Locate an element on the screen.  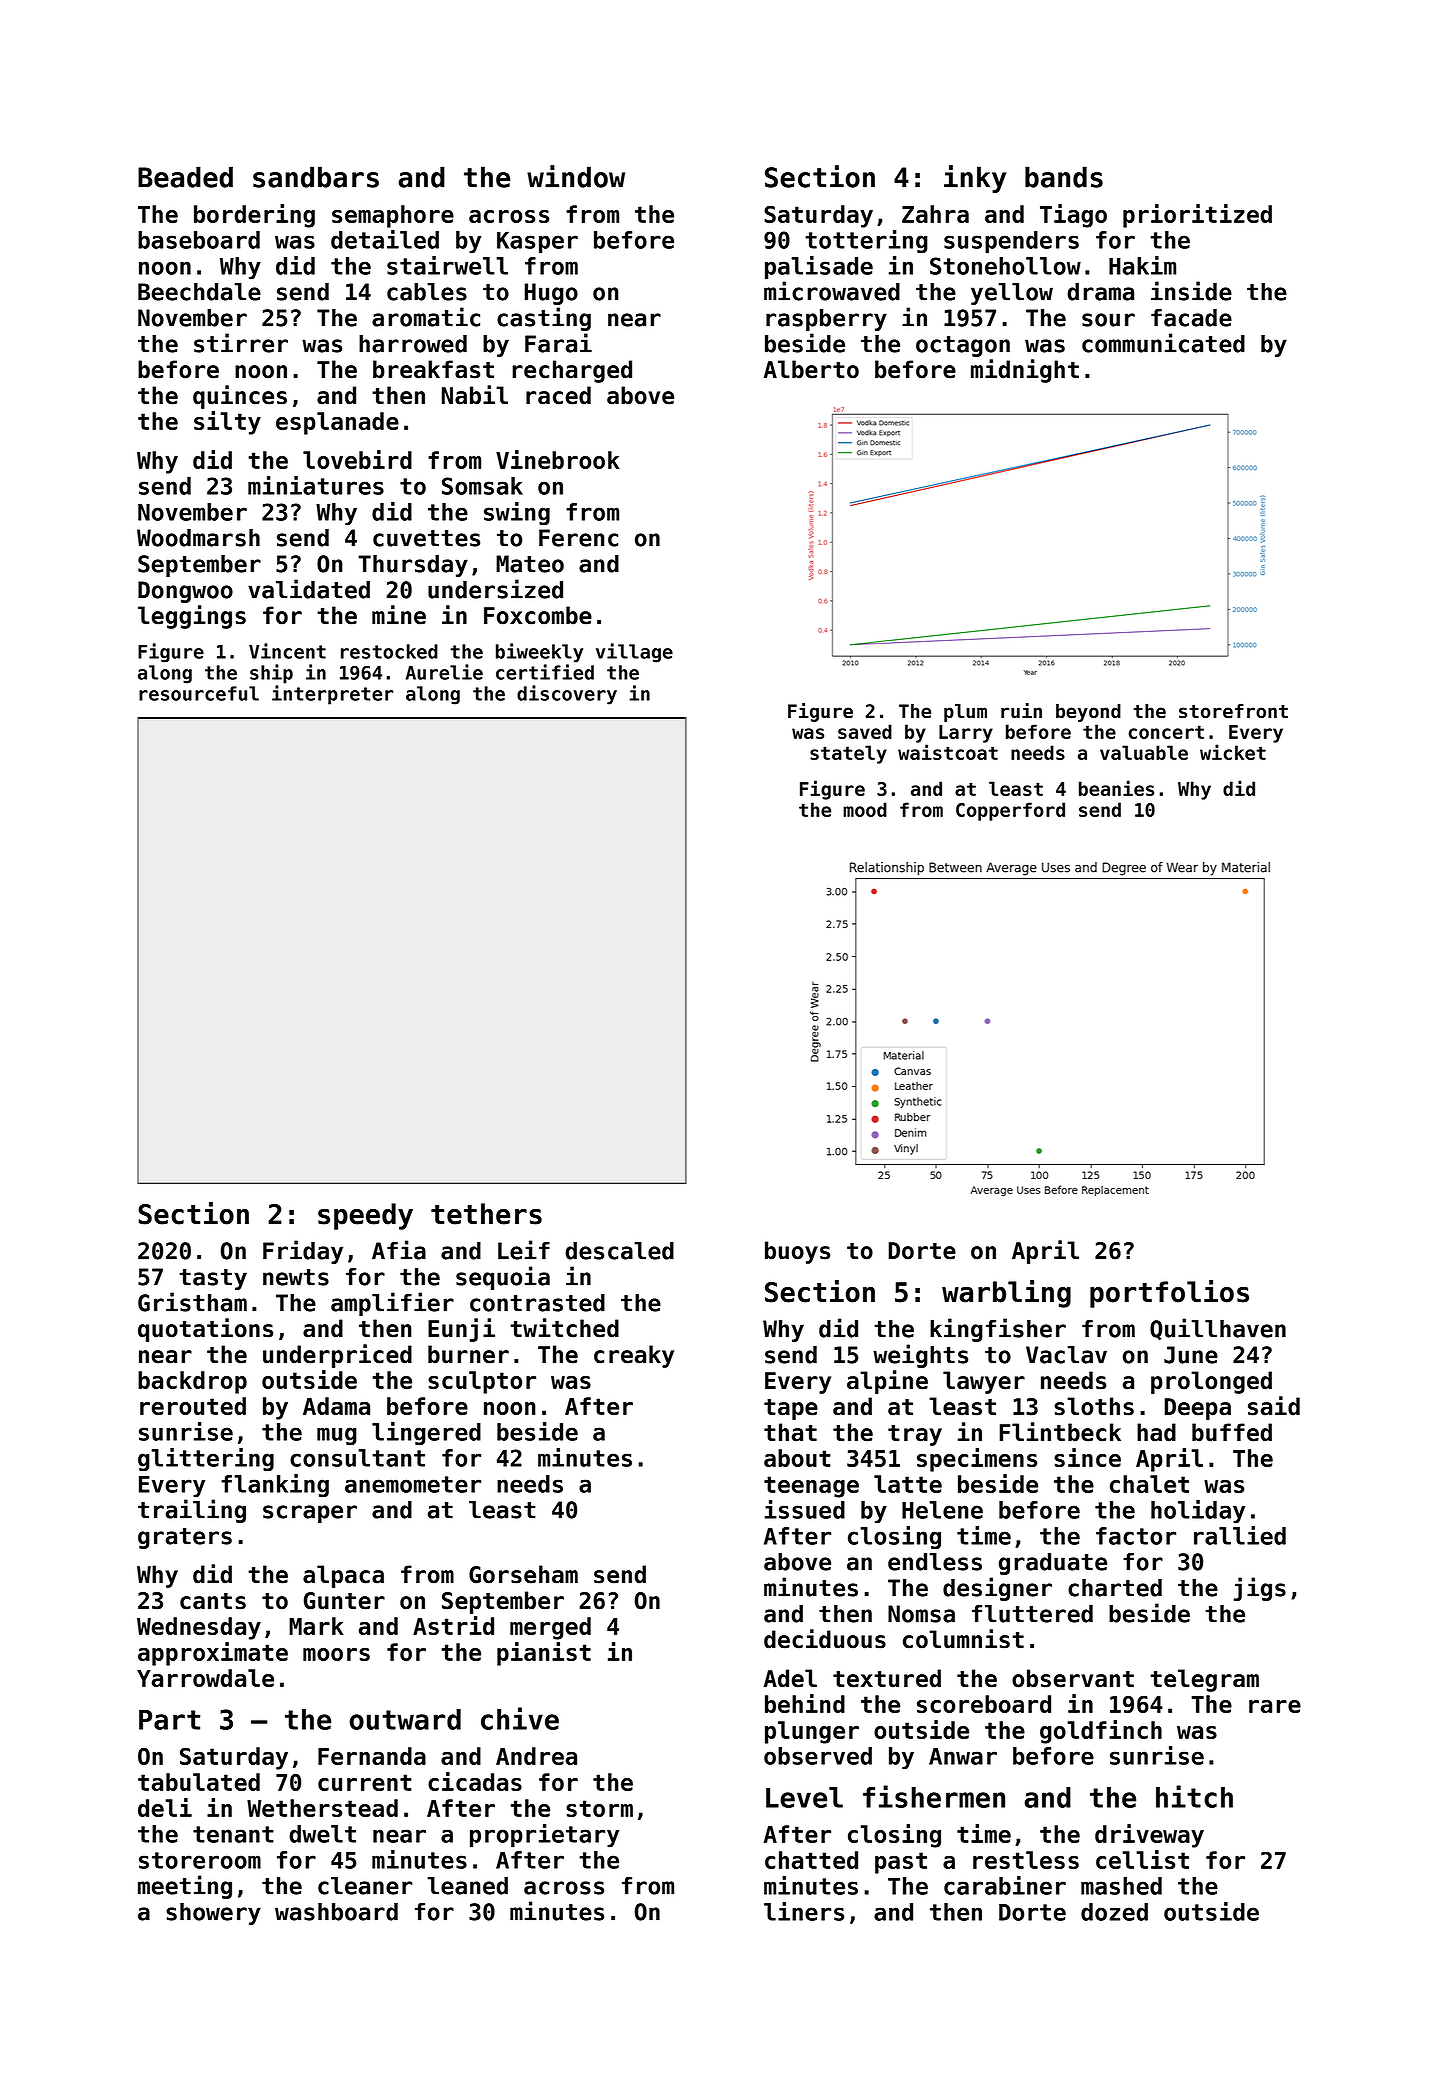
issued is located at coordinates (805, 1509).
